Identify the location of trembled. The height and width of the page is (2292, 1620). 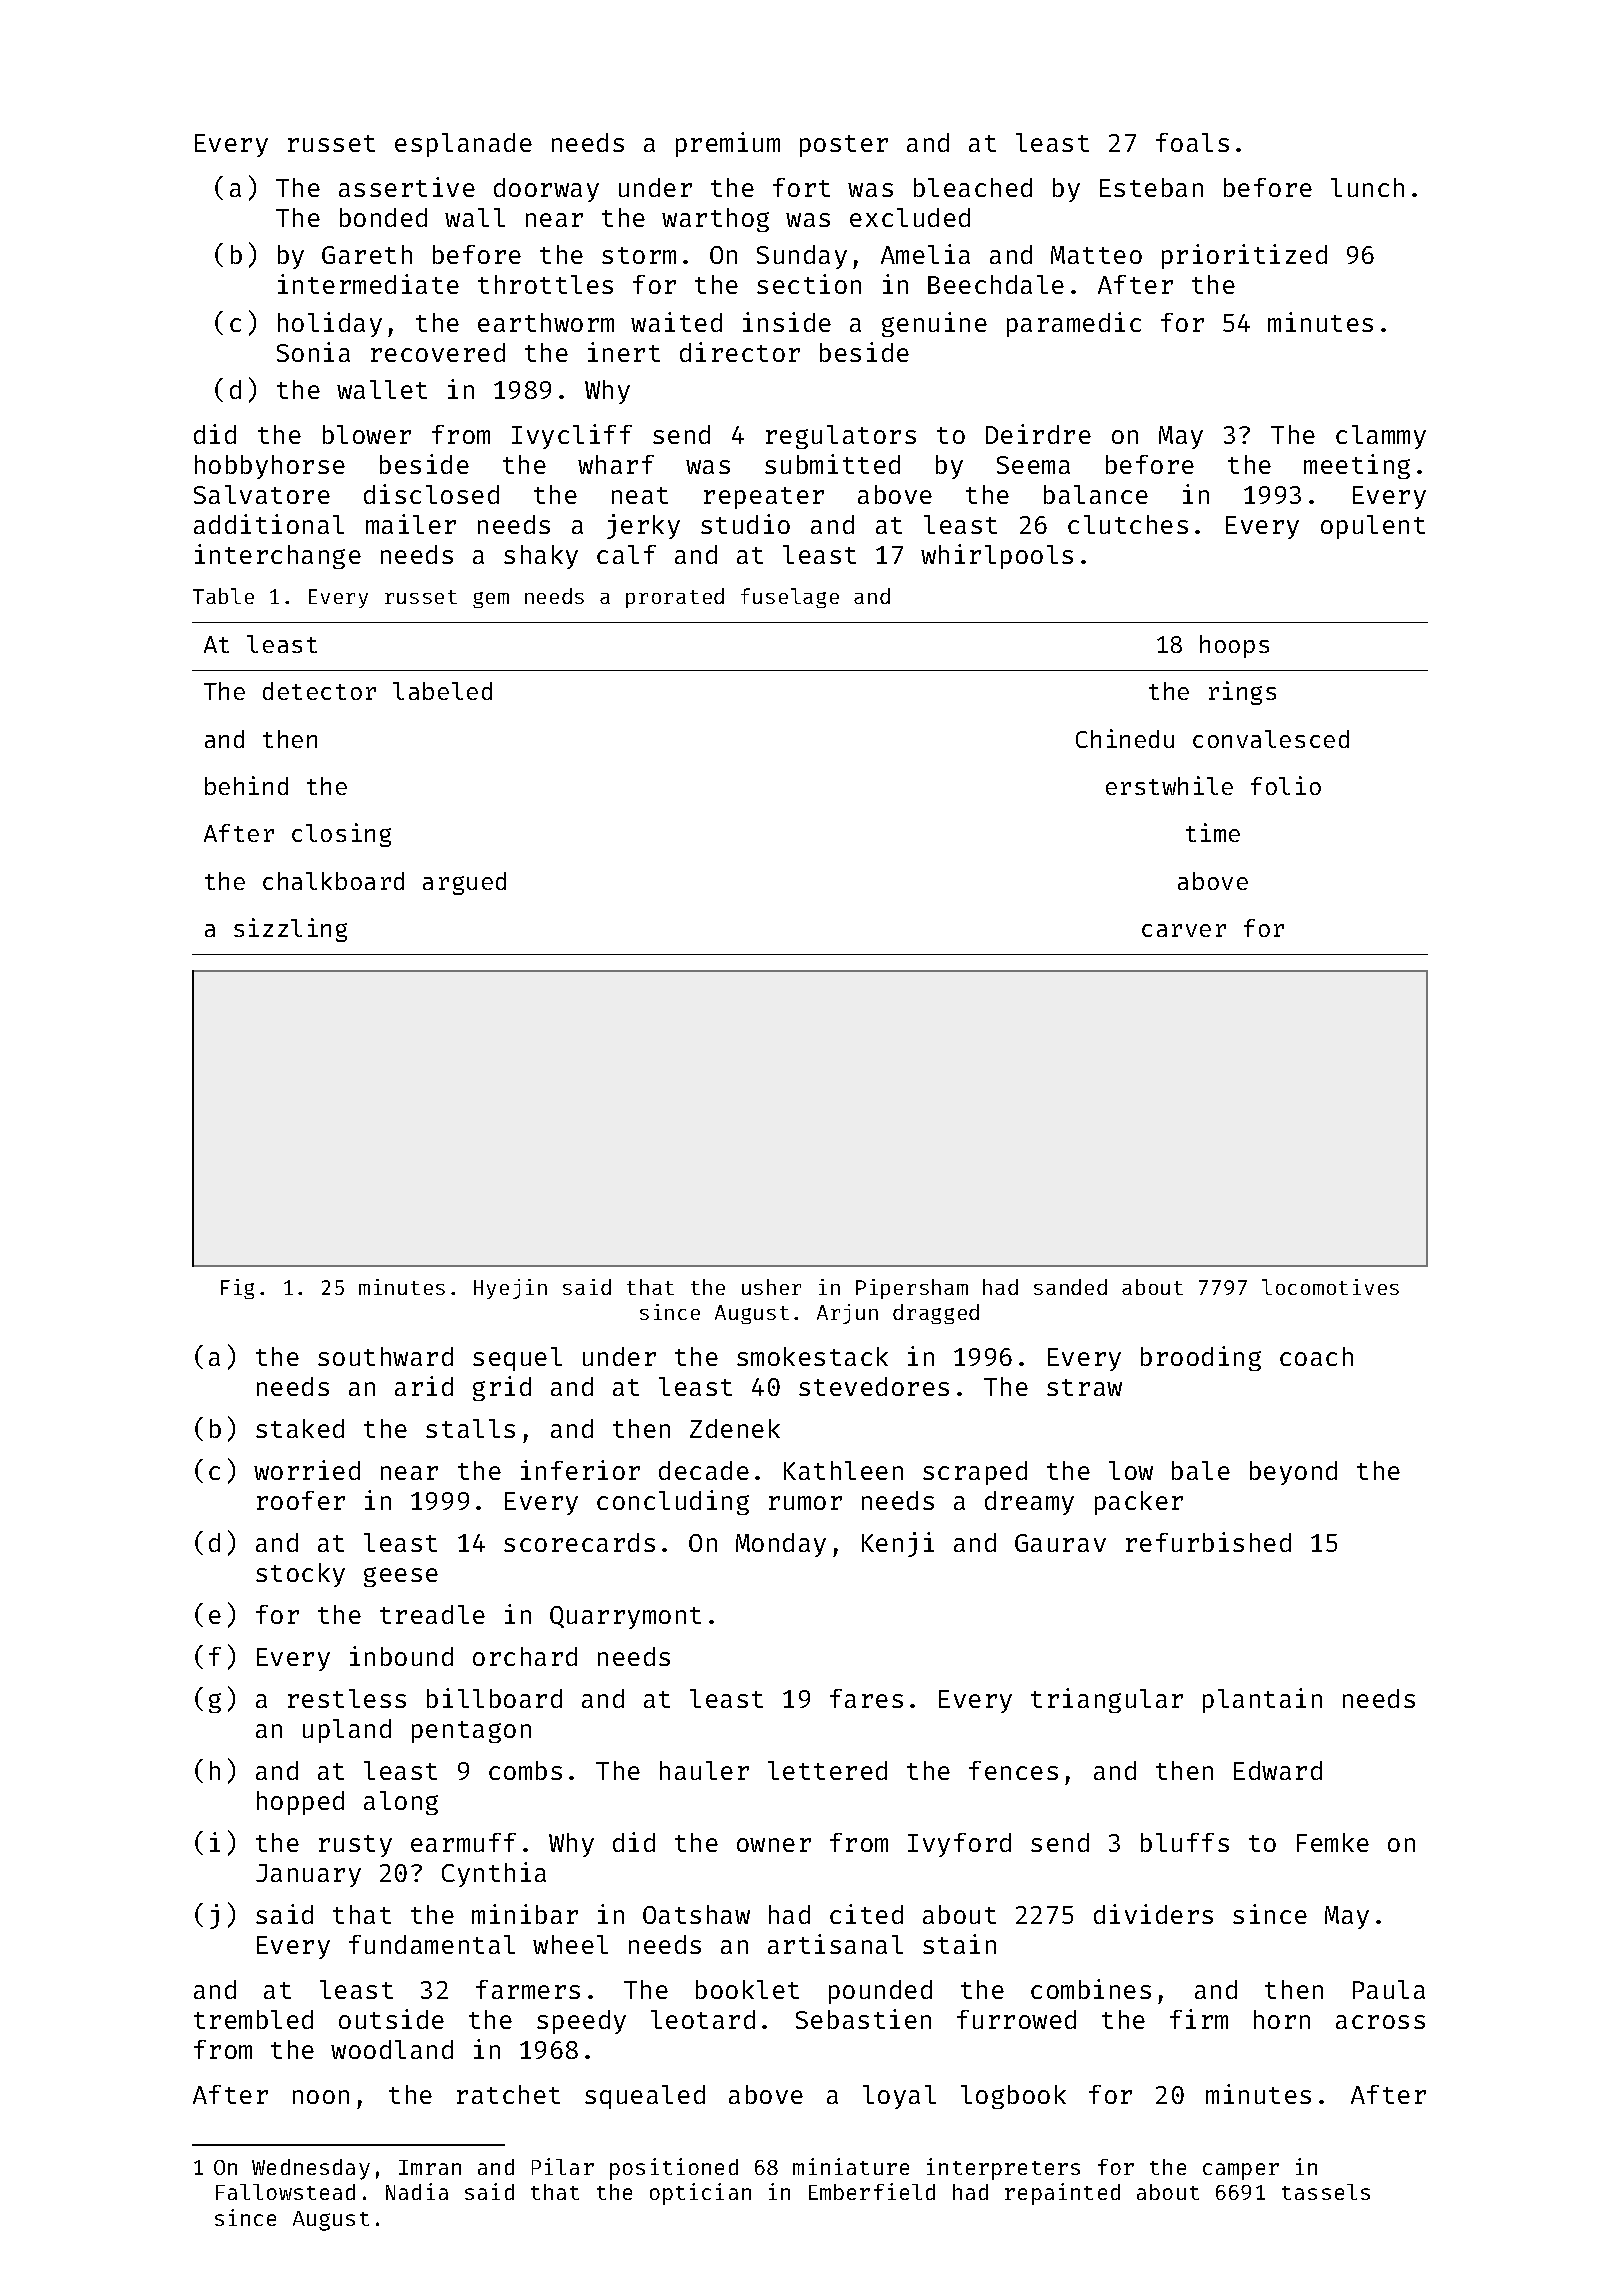
(253, 2019).
